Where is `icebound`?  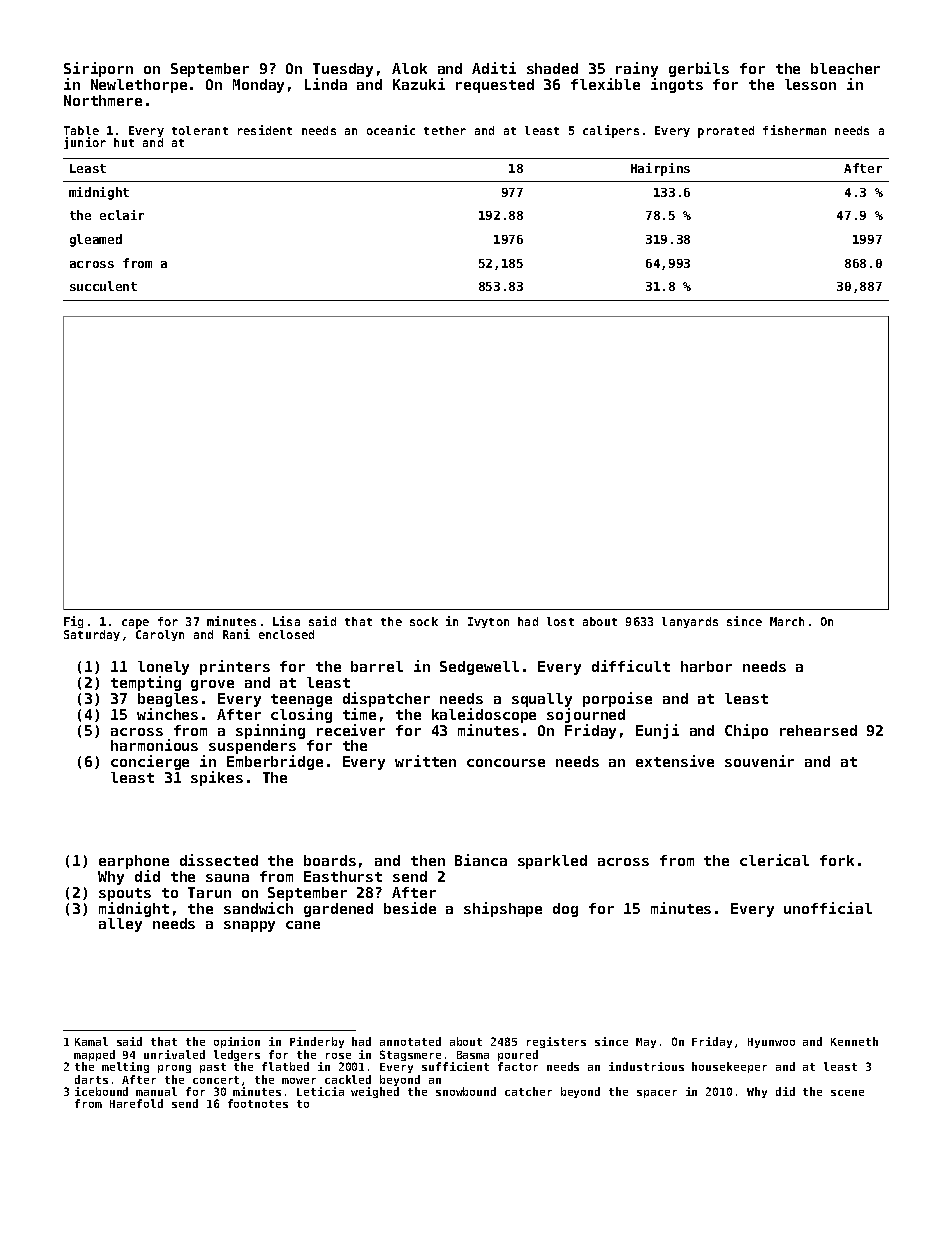
icebound is located at coordinates (101, 1091).
